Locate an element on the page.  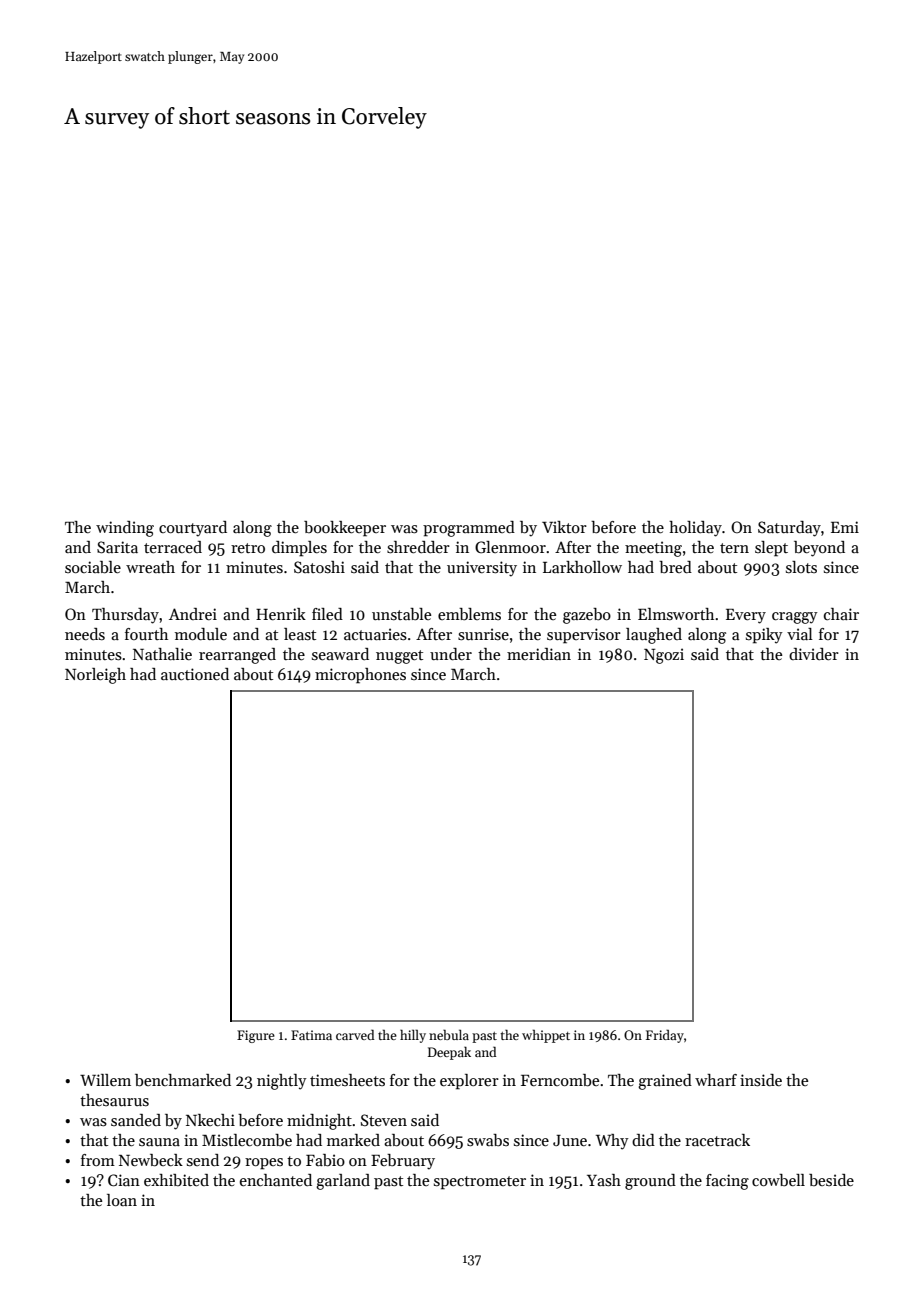
carved is located at coordinates (355, 1034).
